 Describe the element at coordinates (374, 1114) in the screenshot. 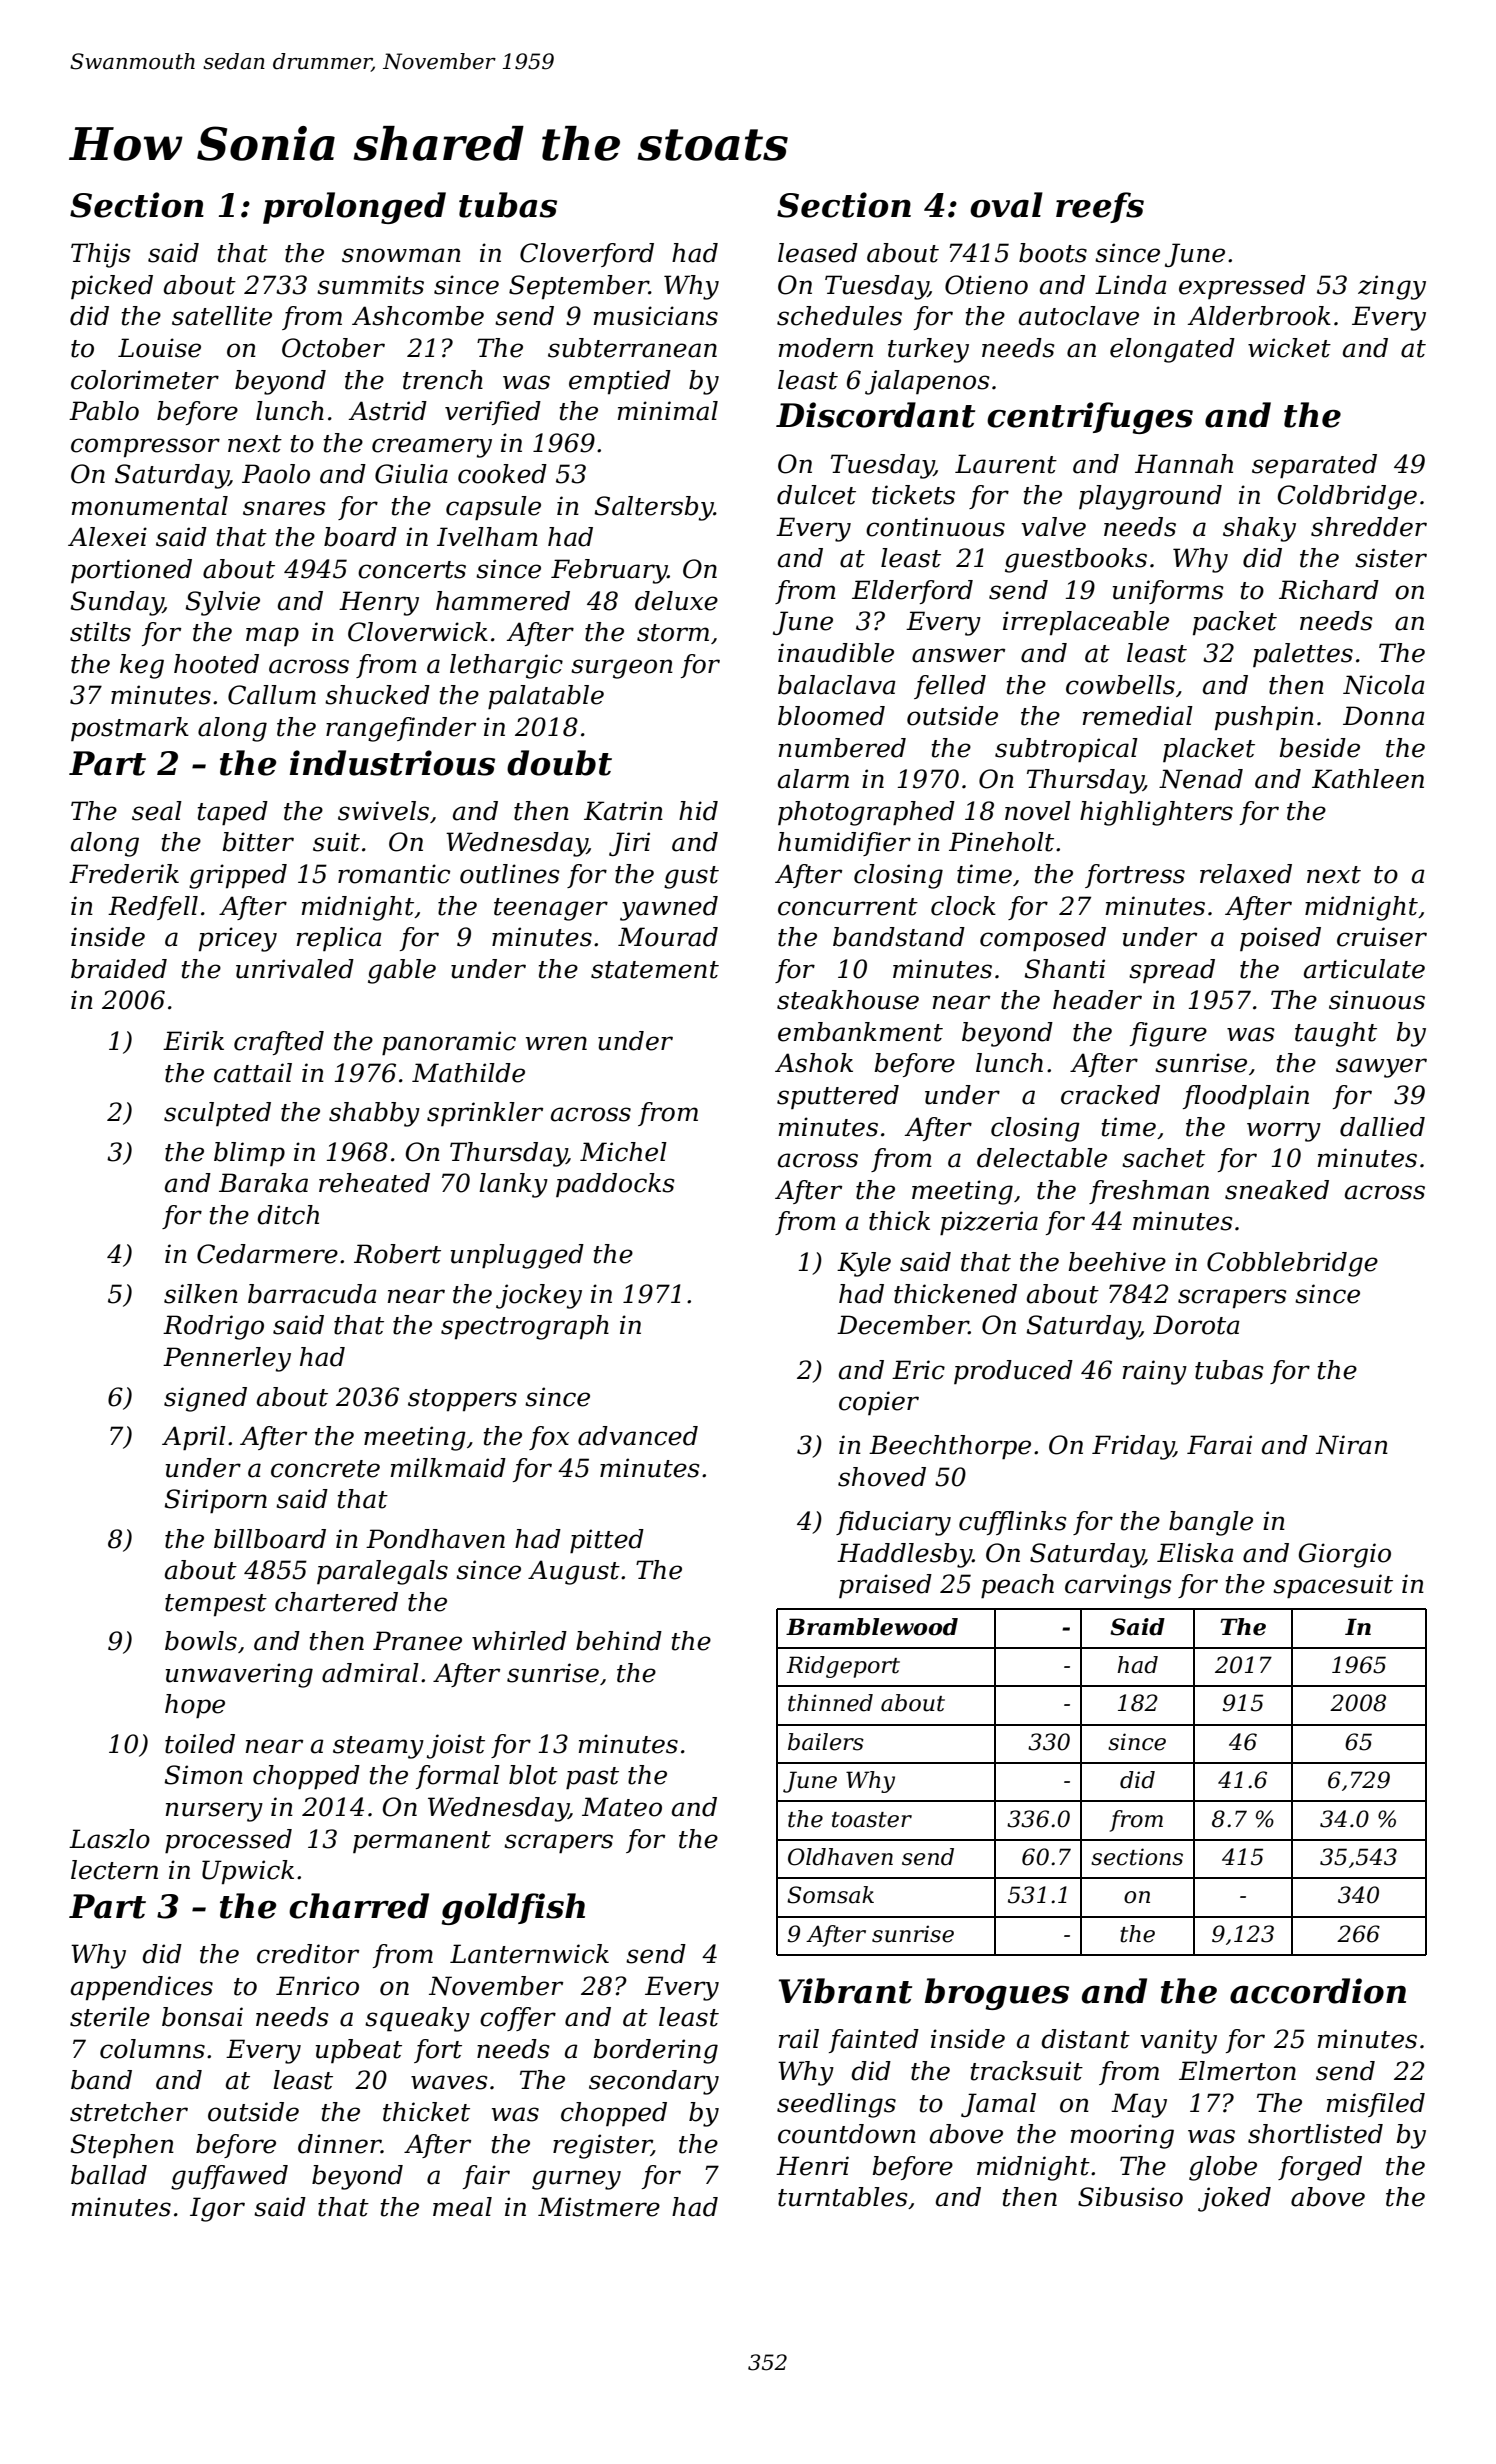

I see `shabby` at that location.
